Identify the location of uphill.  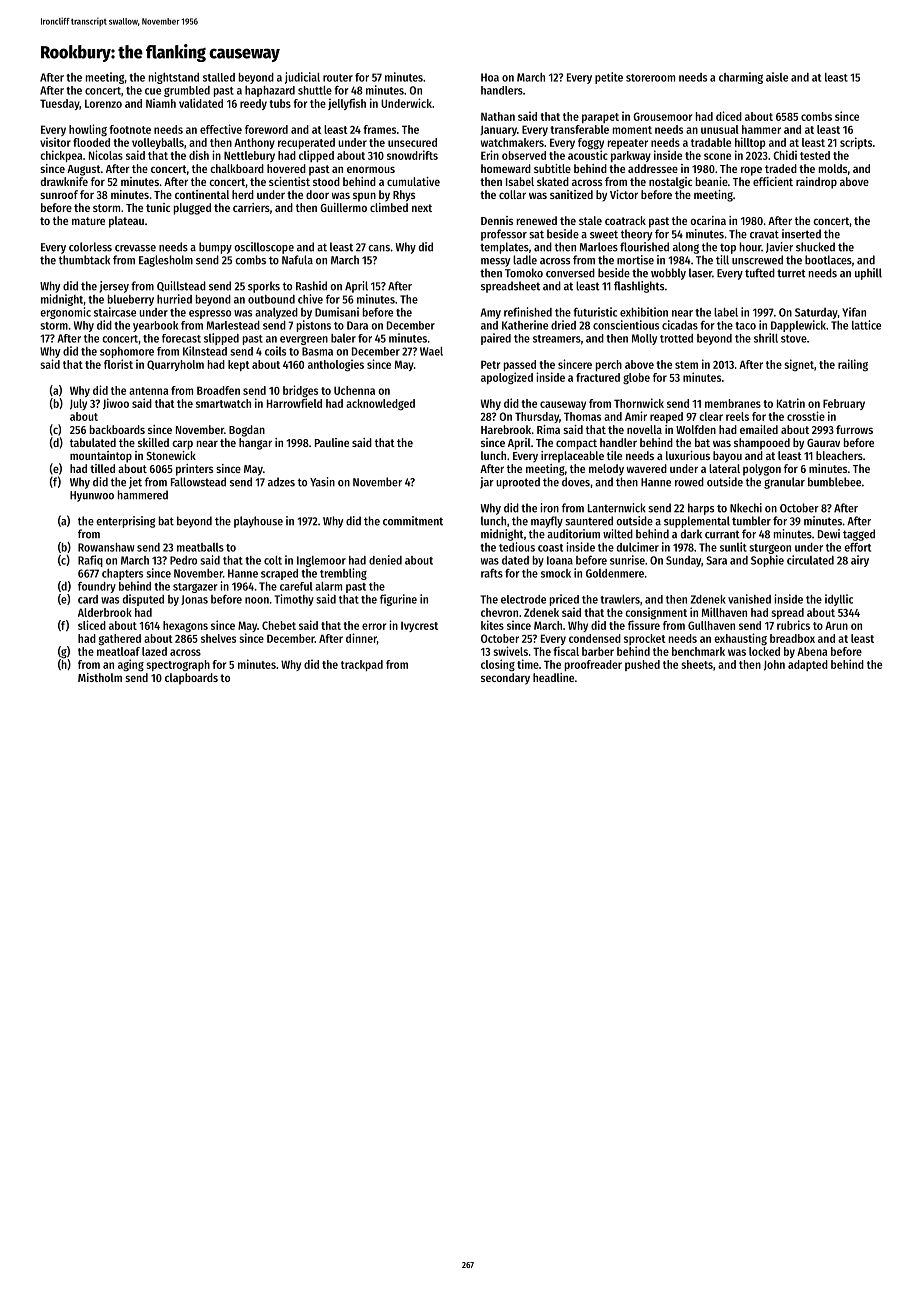
(868, 274).
